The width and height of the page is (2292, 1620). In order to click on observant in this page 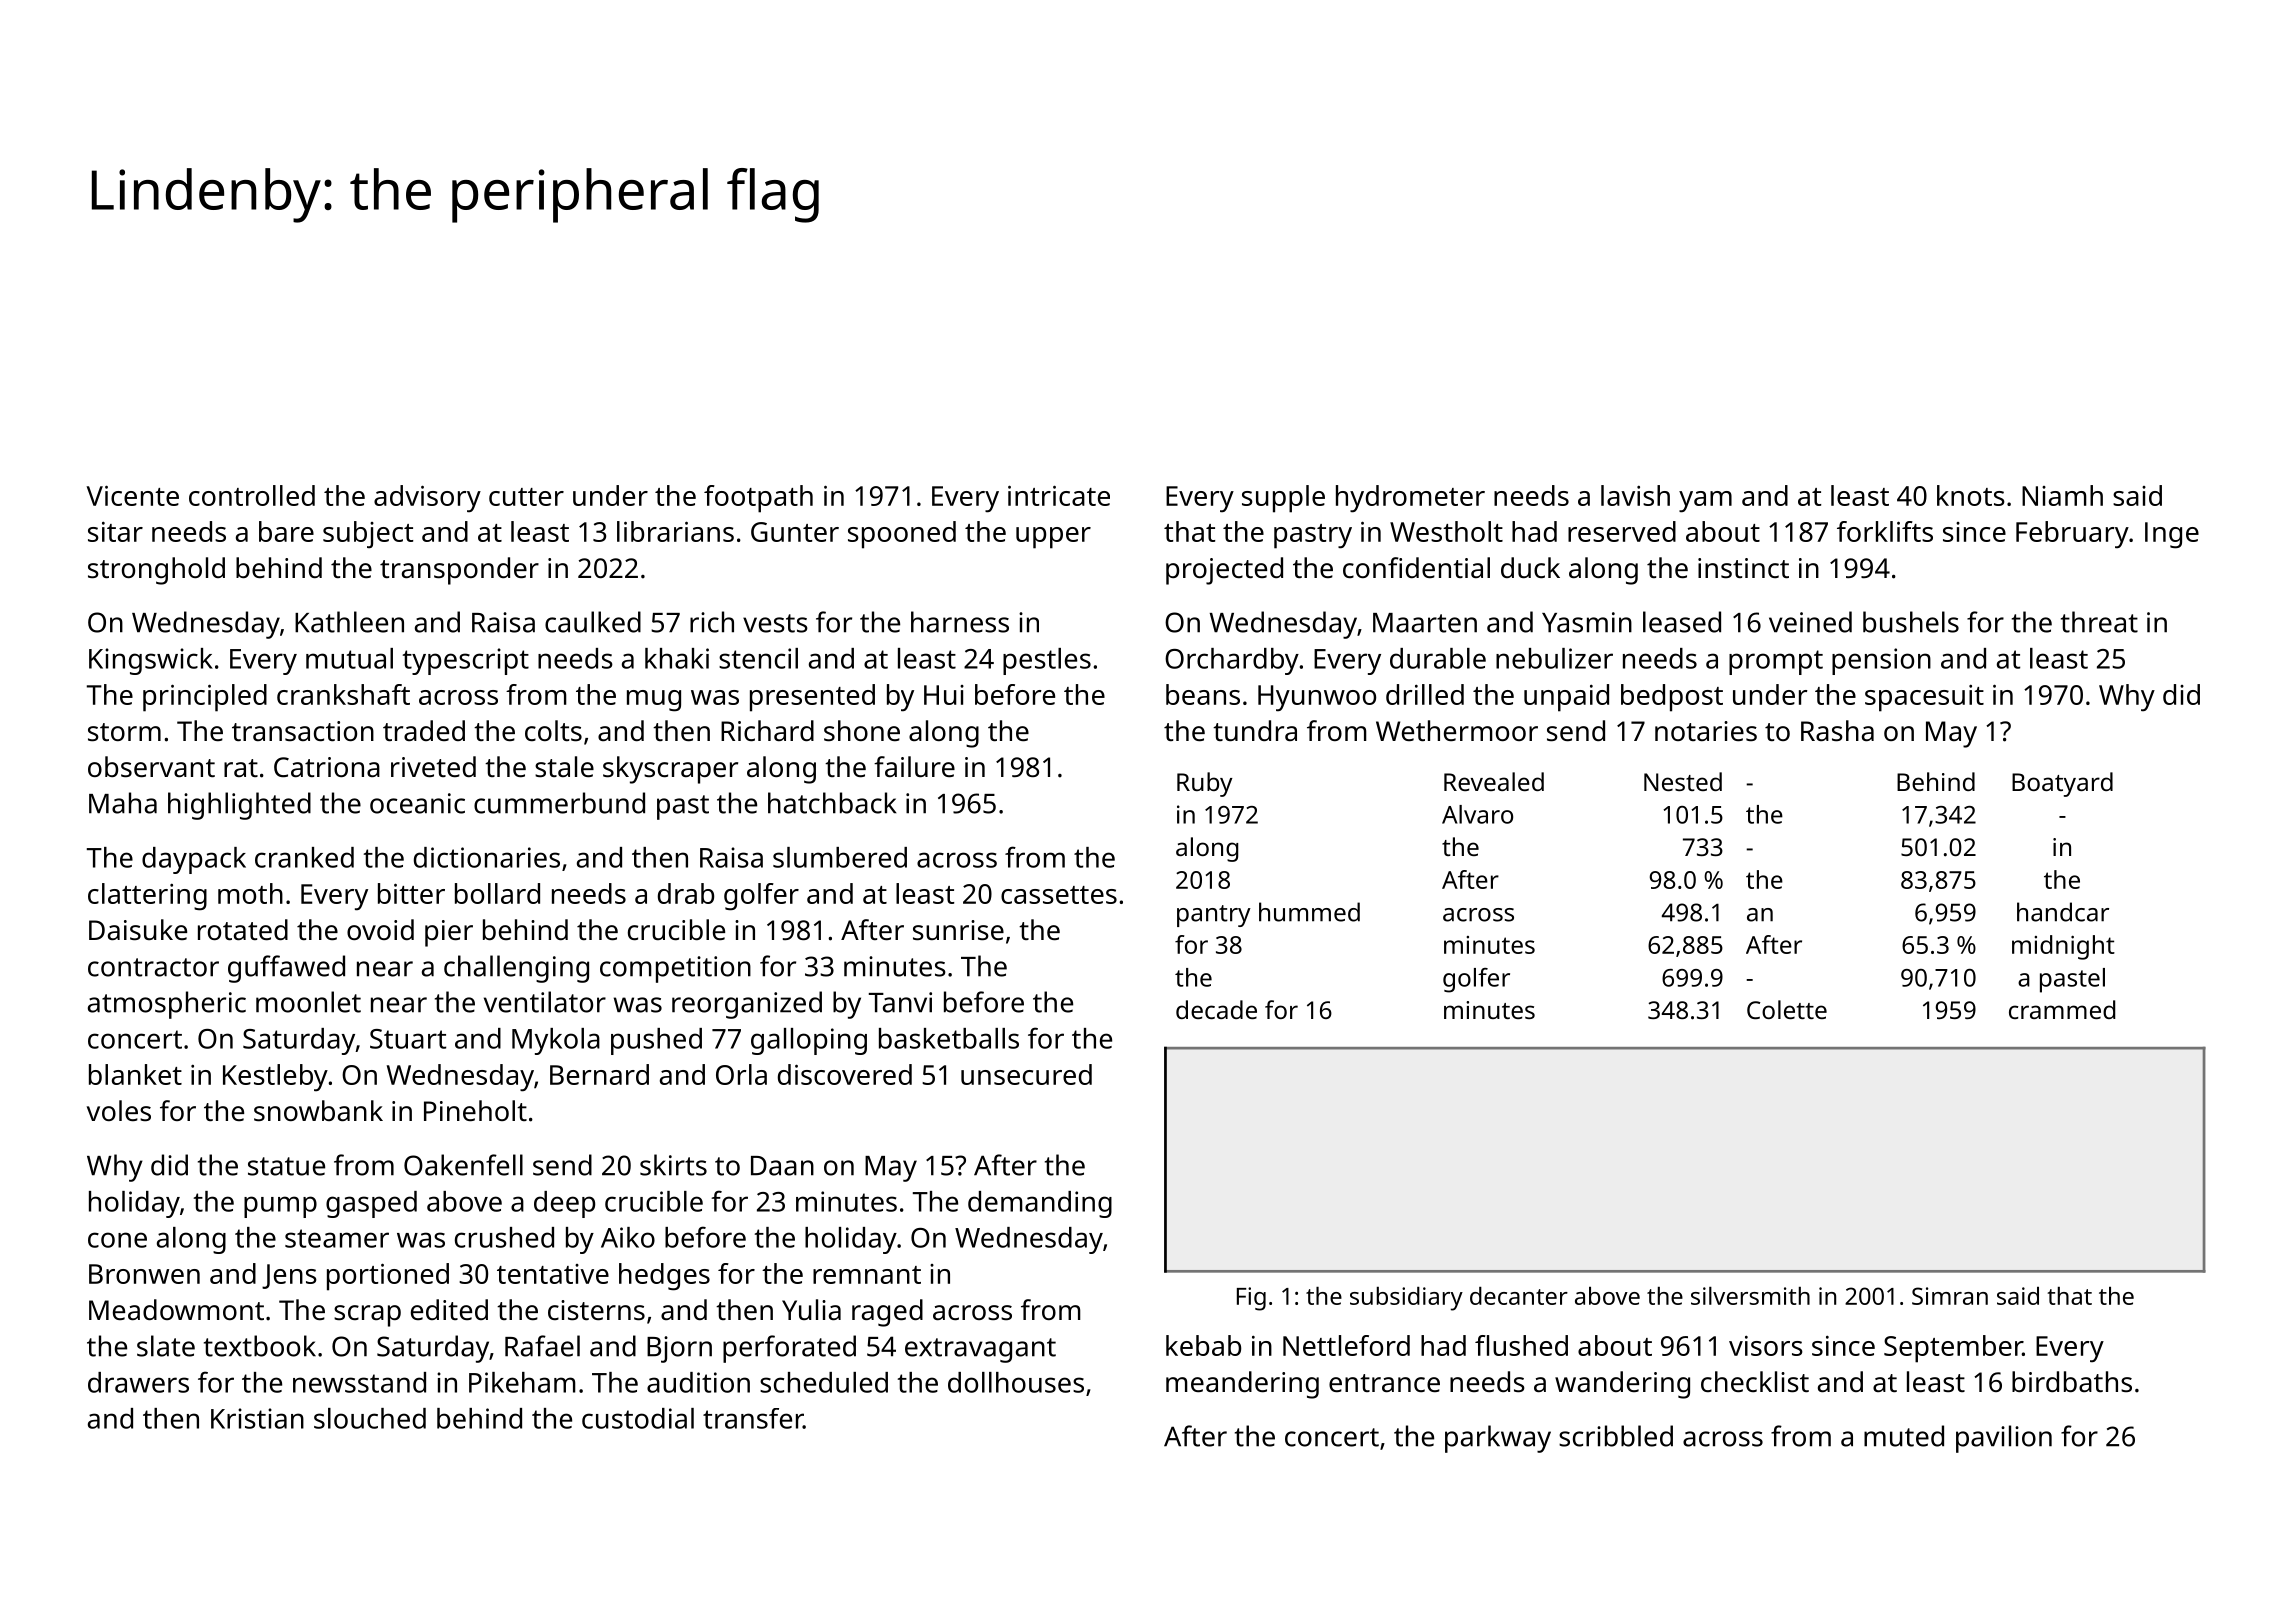, I will do `click(151, 767)`.
